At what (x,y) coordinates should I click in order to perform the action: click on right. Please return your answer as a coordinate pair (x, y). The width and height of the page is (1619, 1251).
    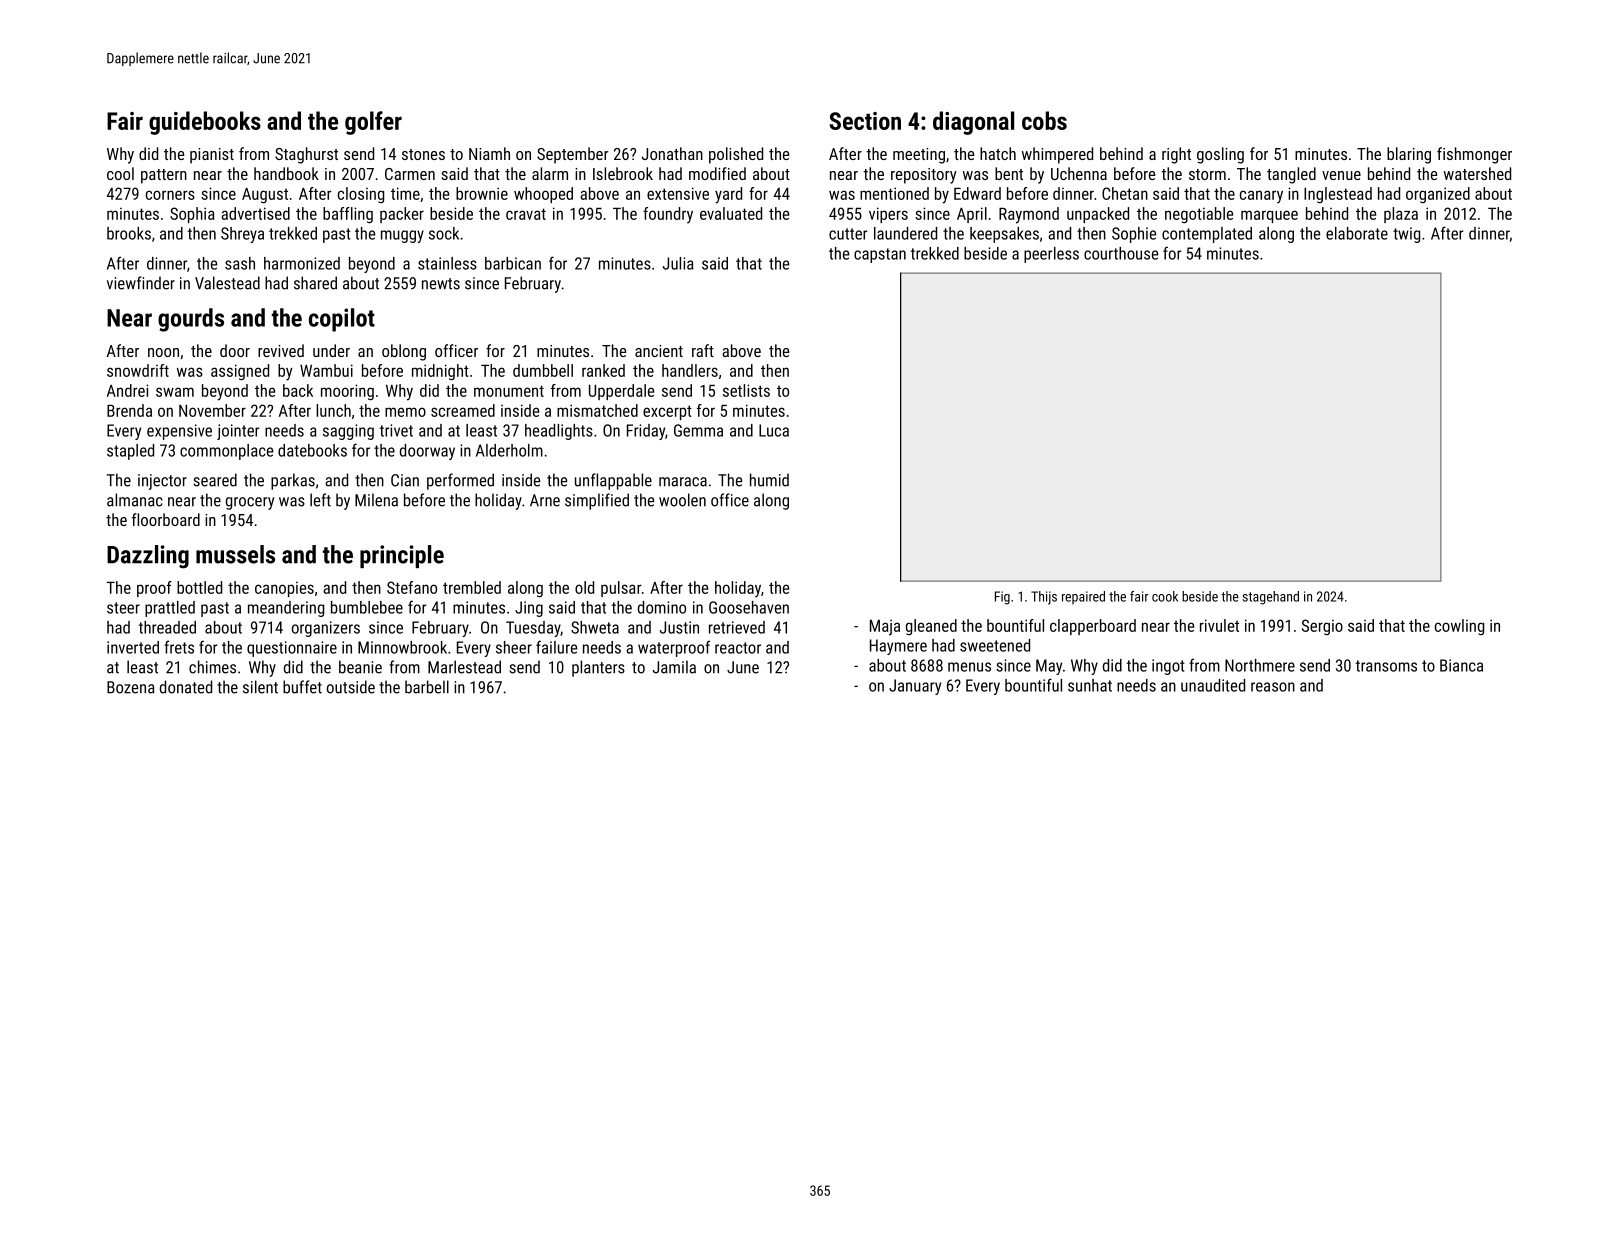
    Looking at the image, I should click on (1176, 155).
